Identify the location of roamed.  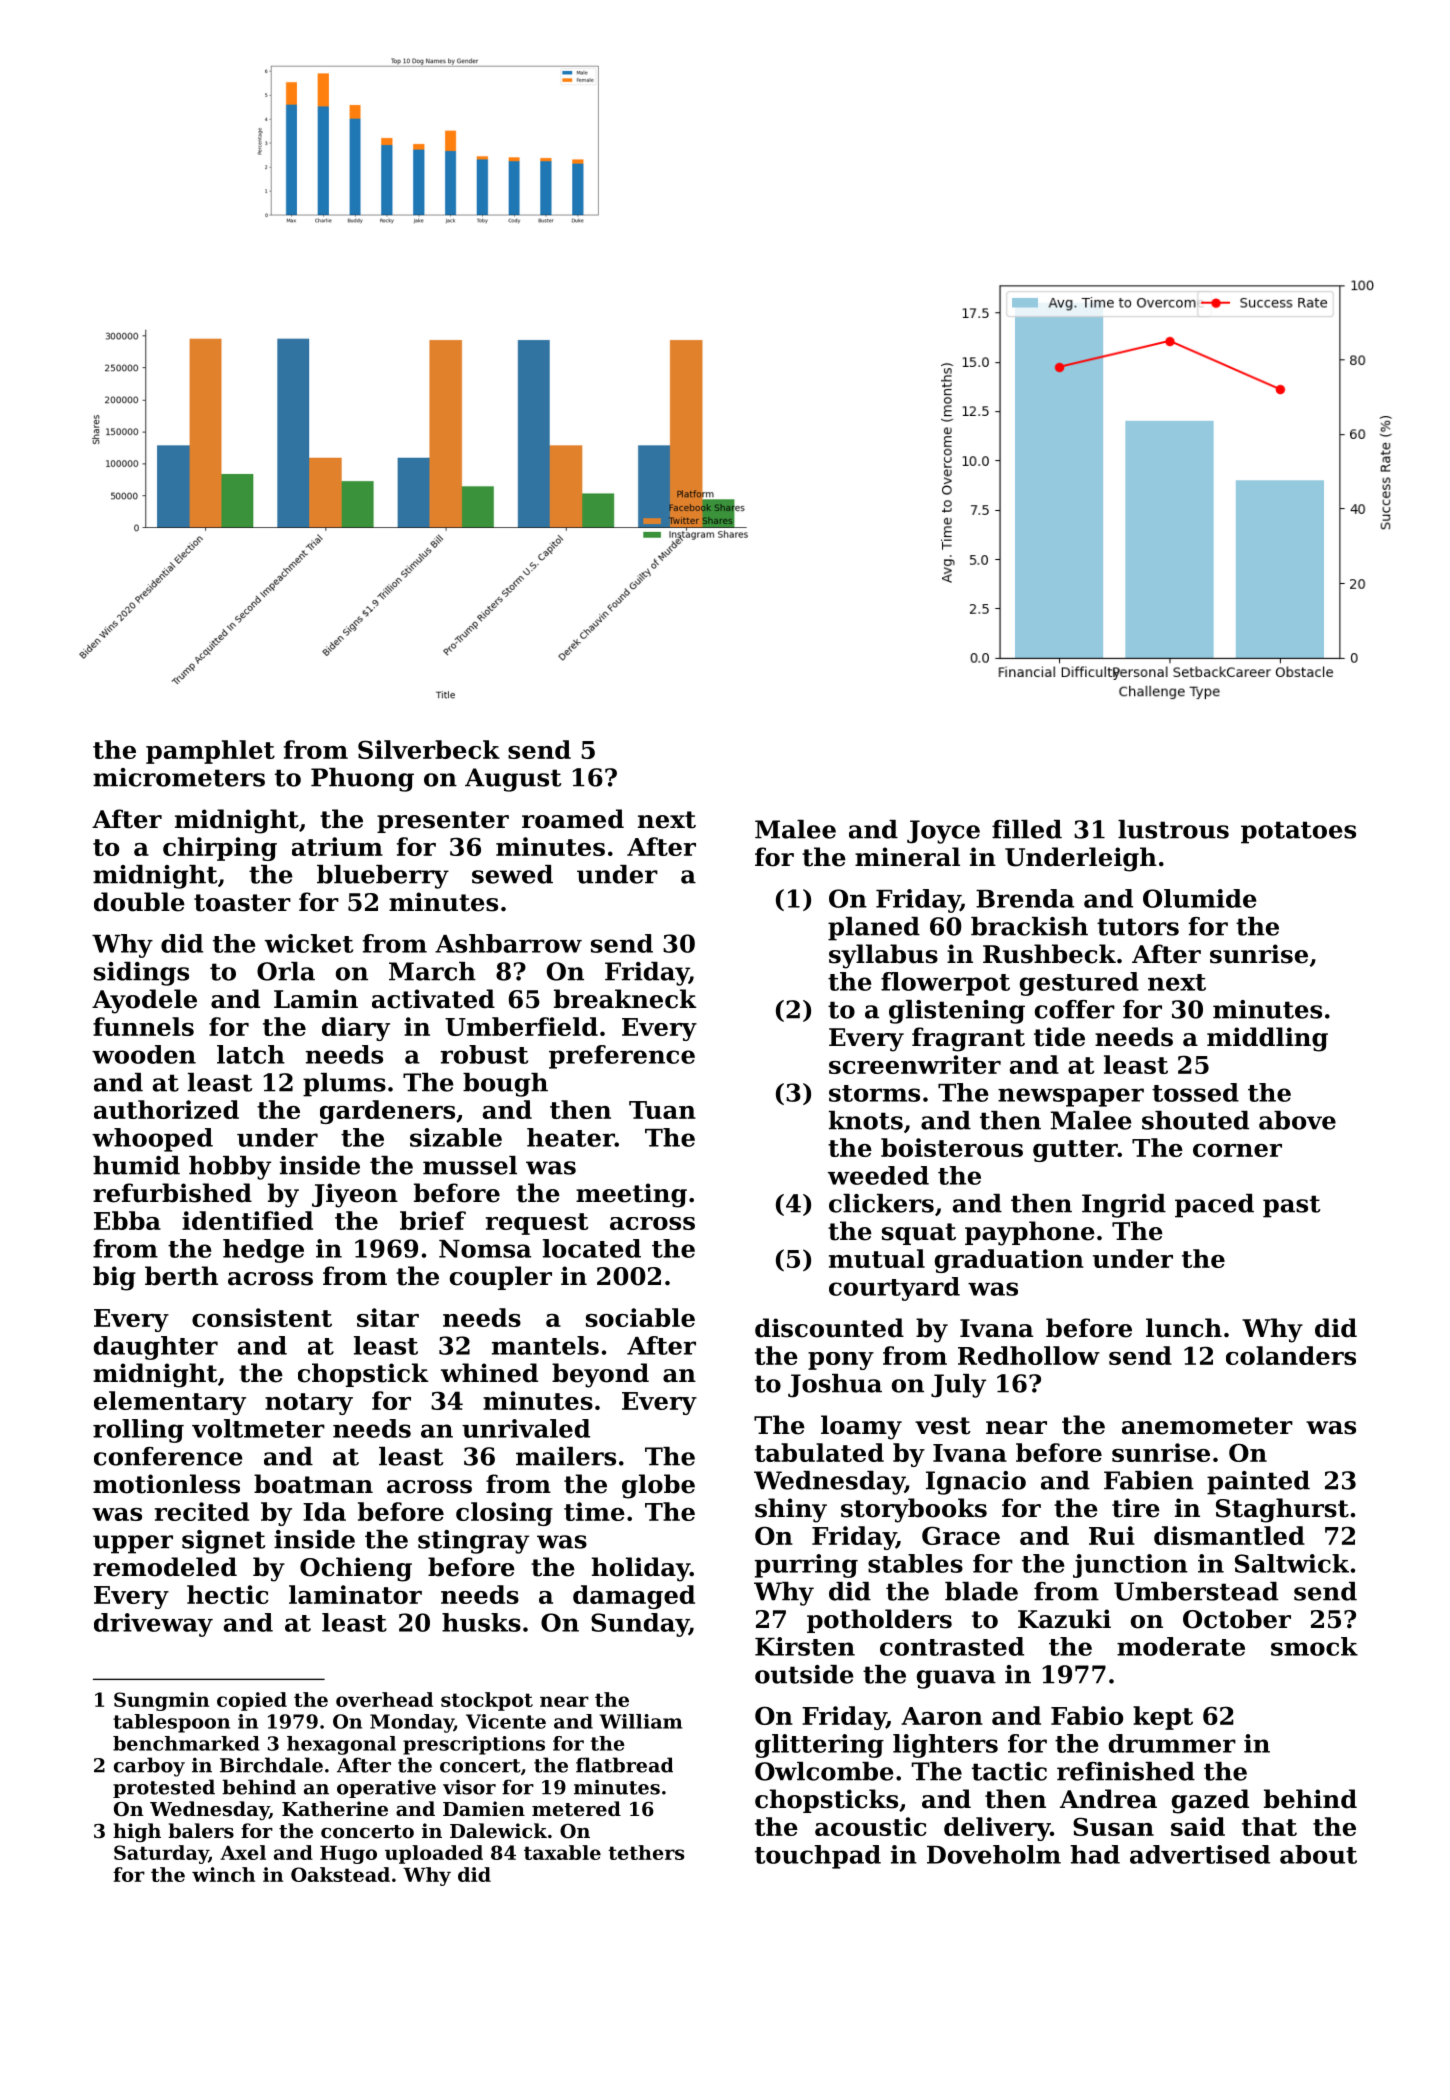
(573, 819).
